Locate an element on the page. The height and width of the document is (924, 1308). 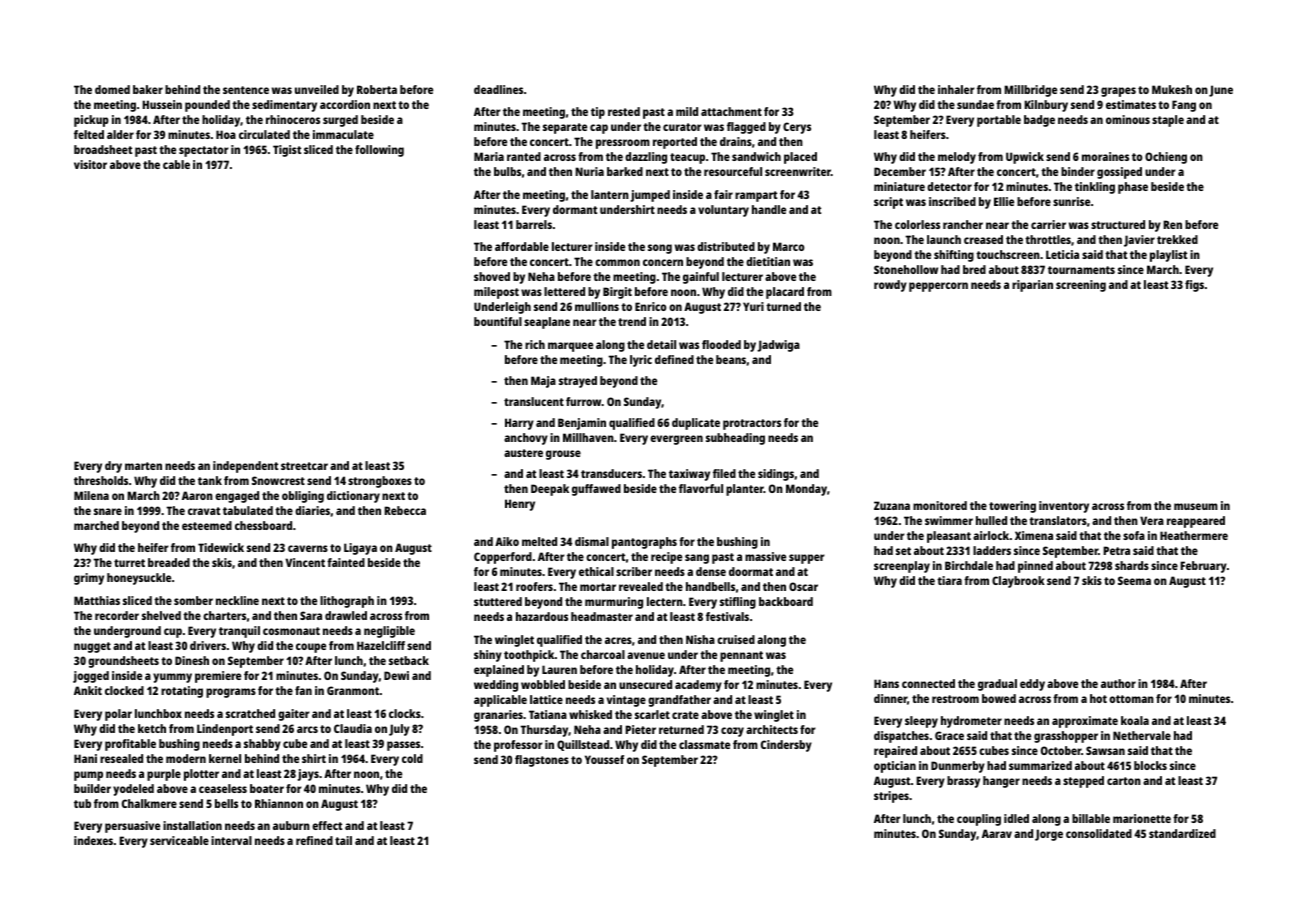
acres is located at coordinates (618, 640).
